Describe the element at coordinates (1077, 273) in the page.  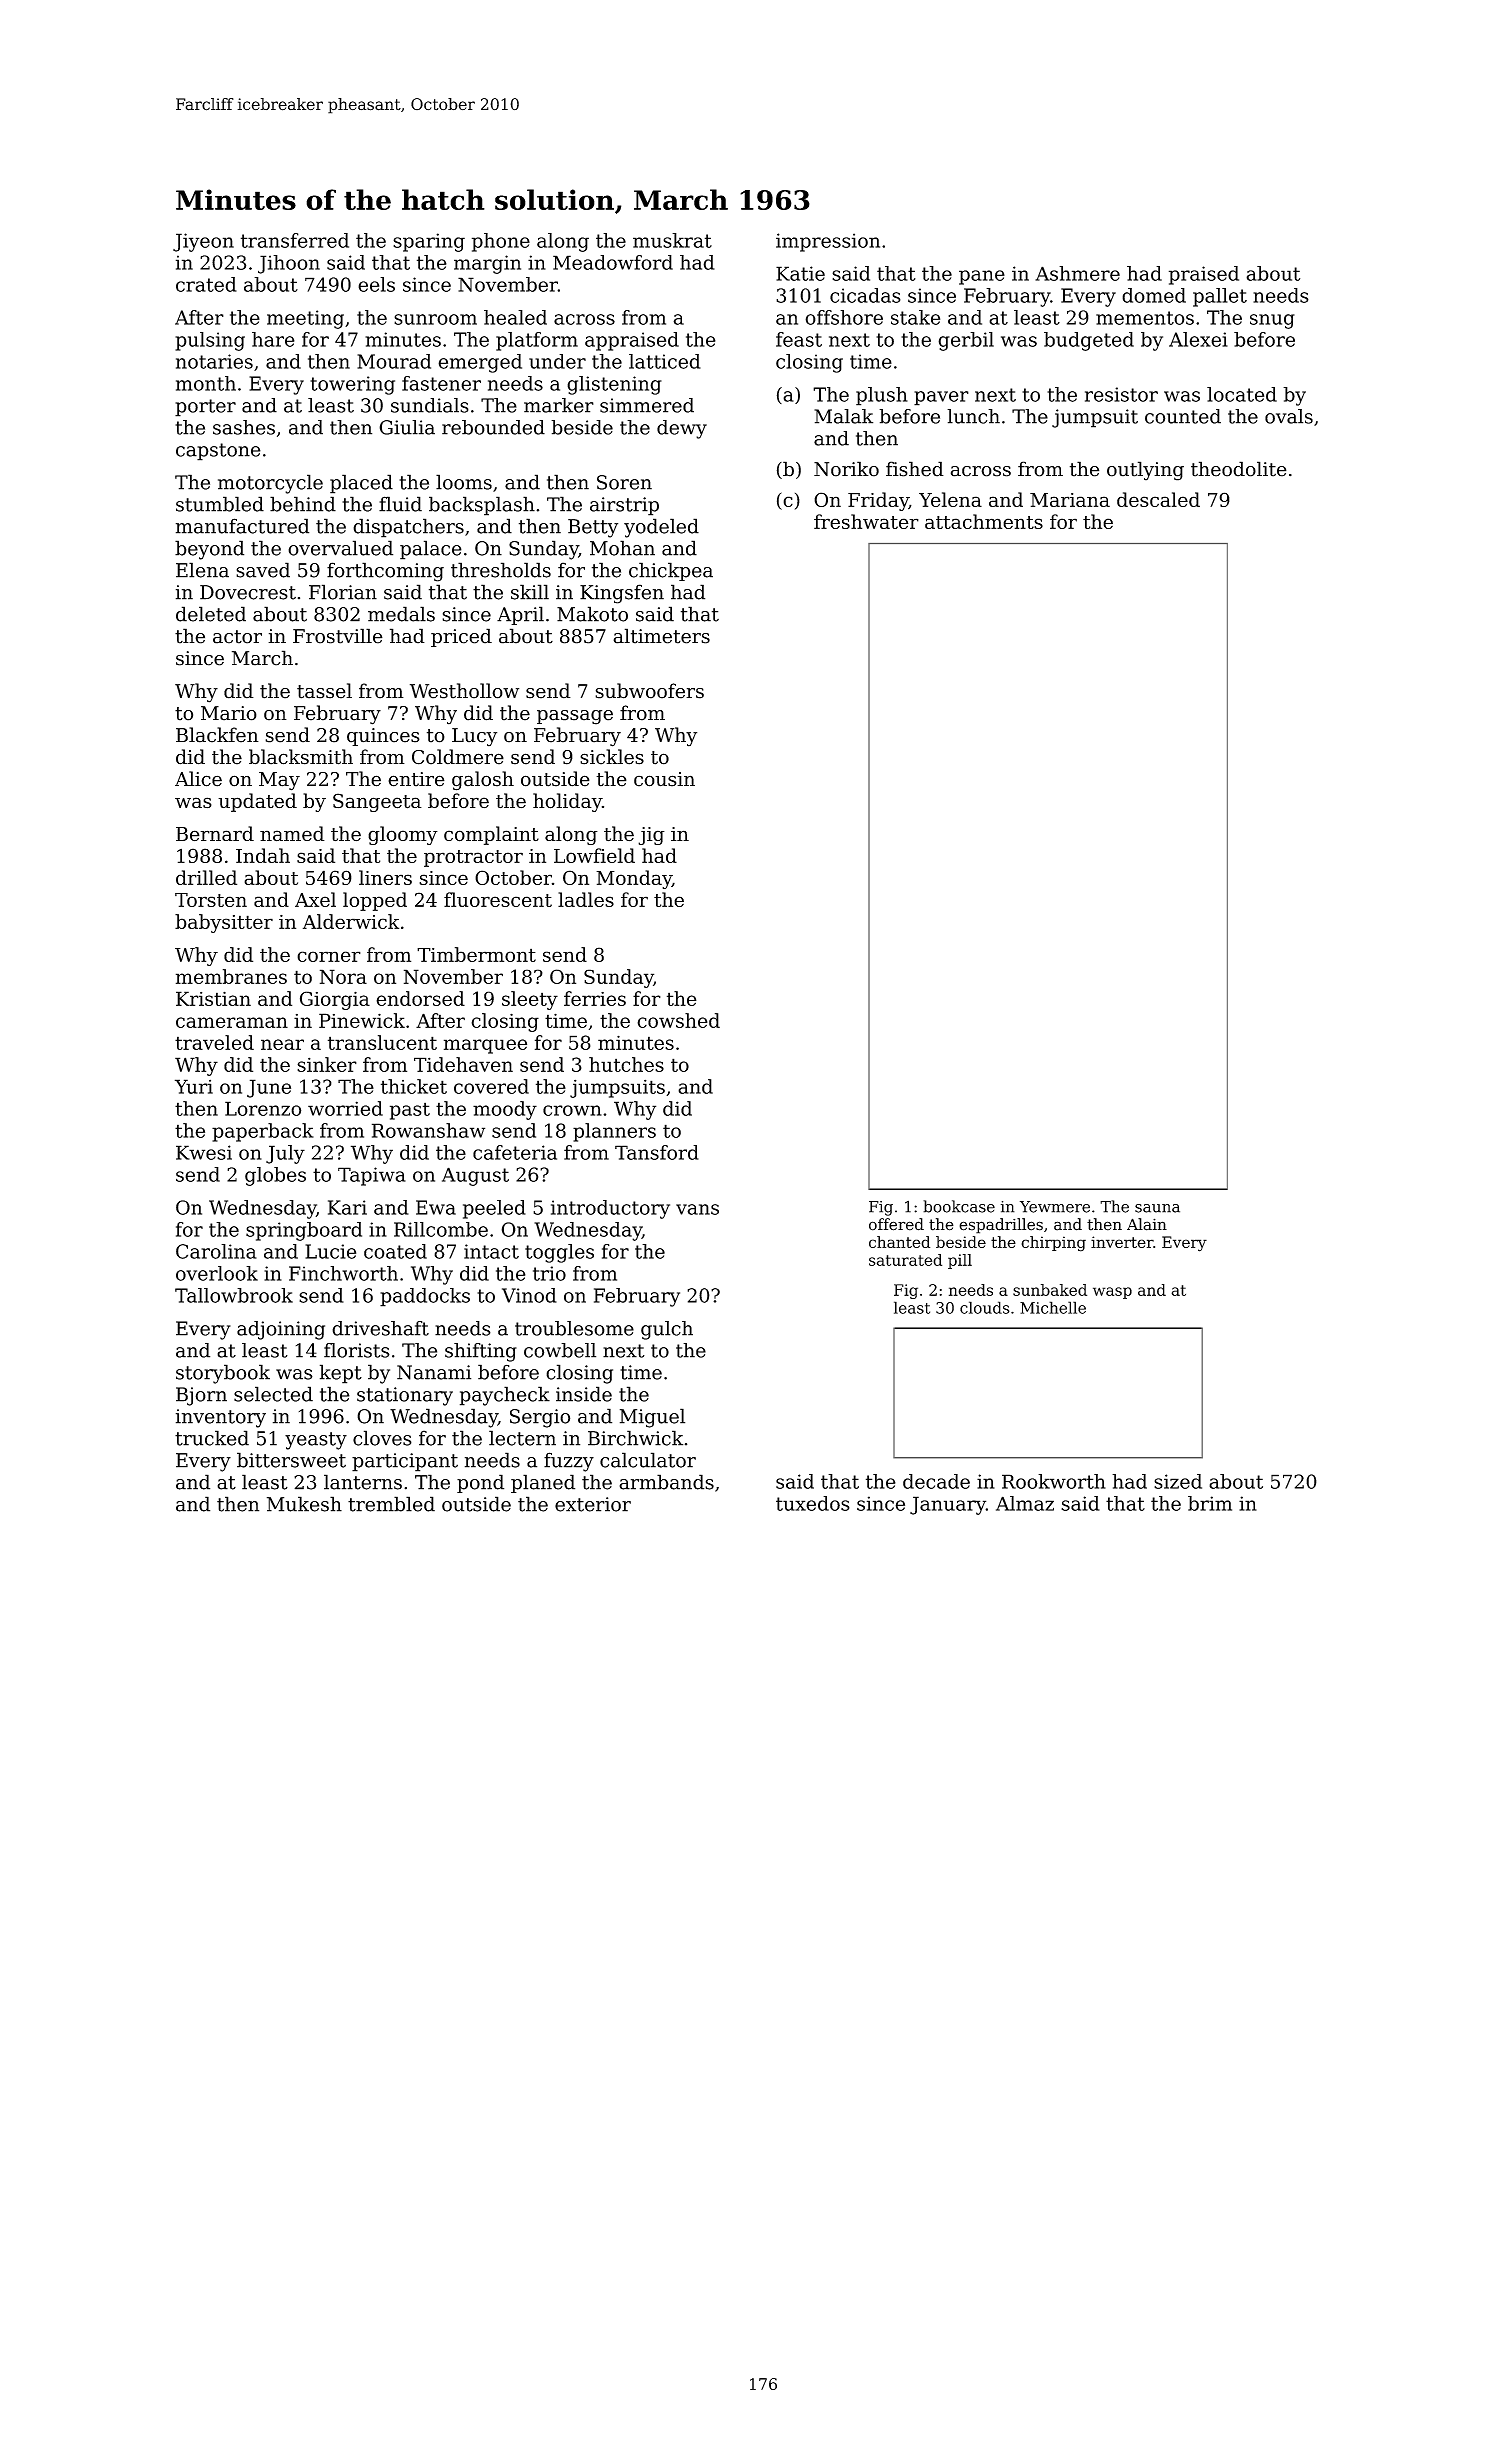
I see `Ashmere` at that location.
